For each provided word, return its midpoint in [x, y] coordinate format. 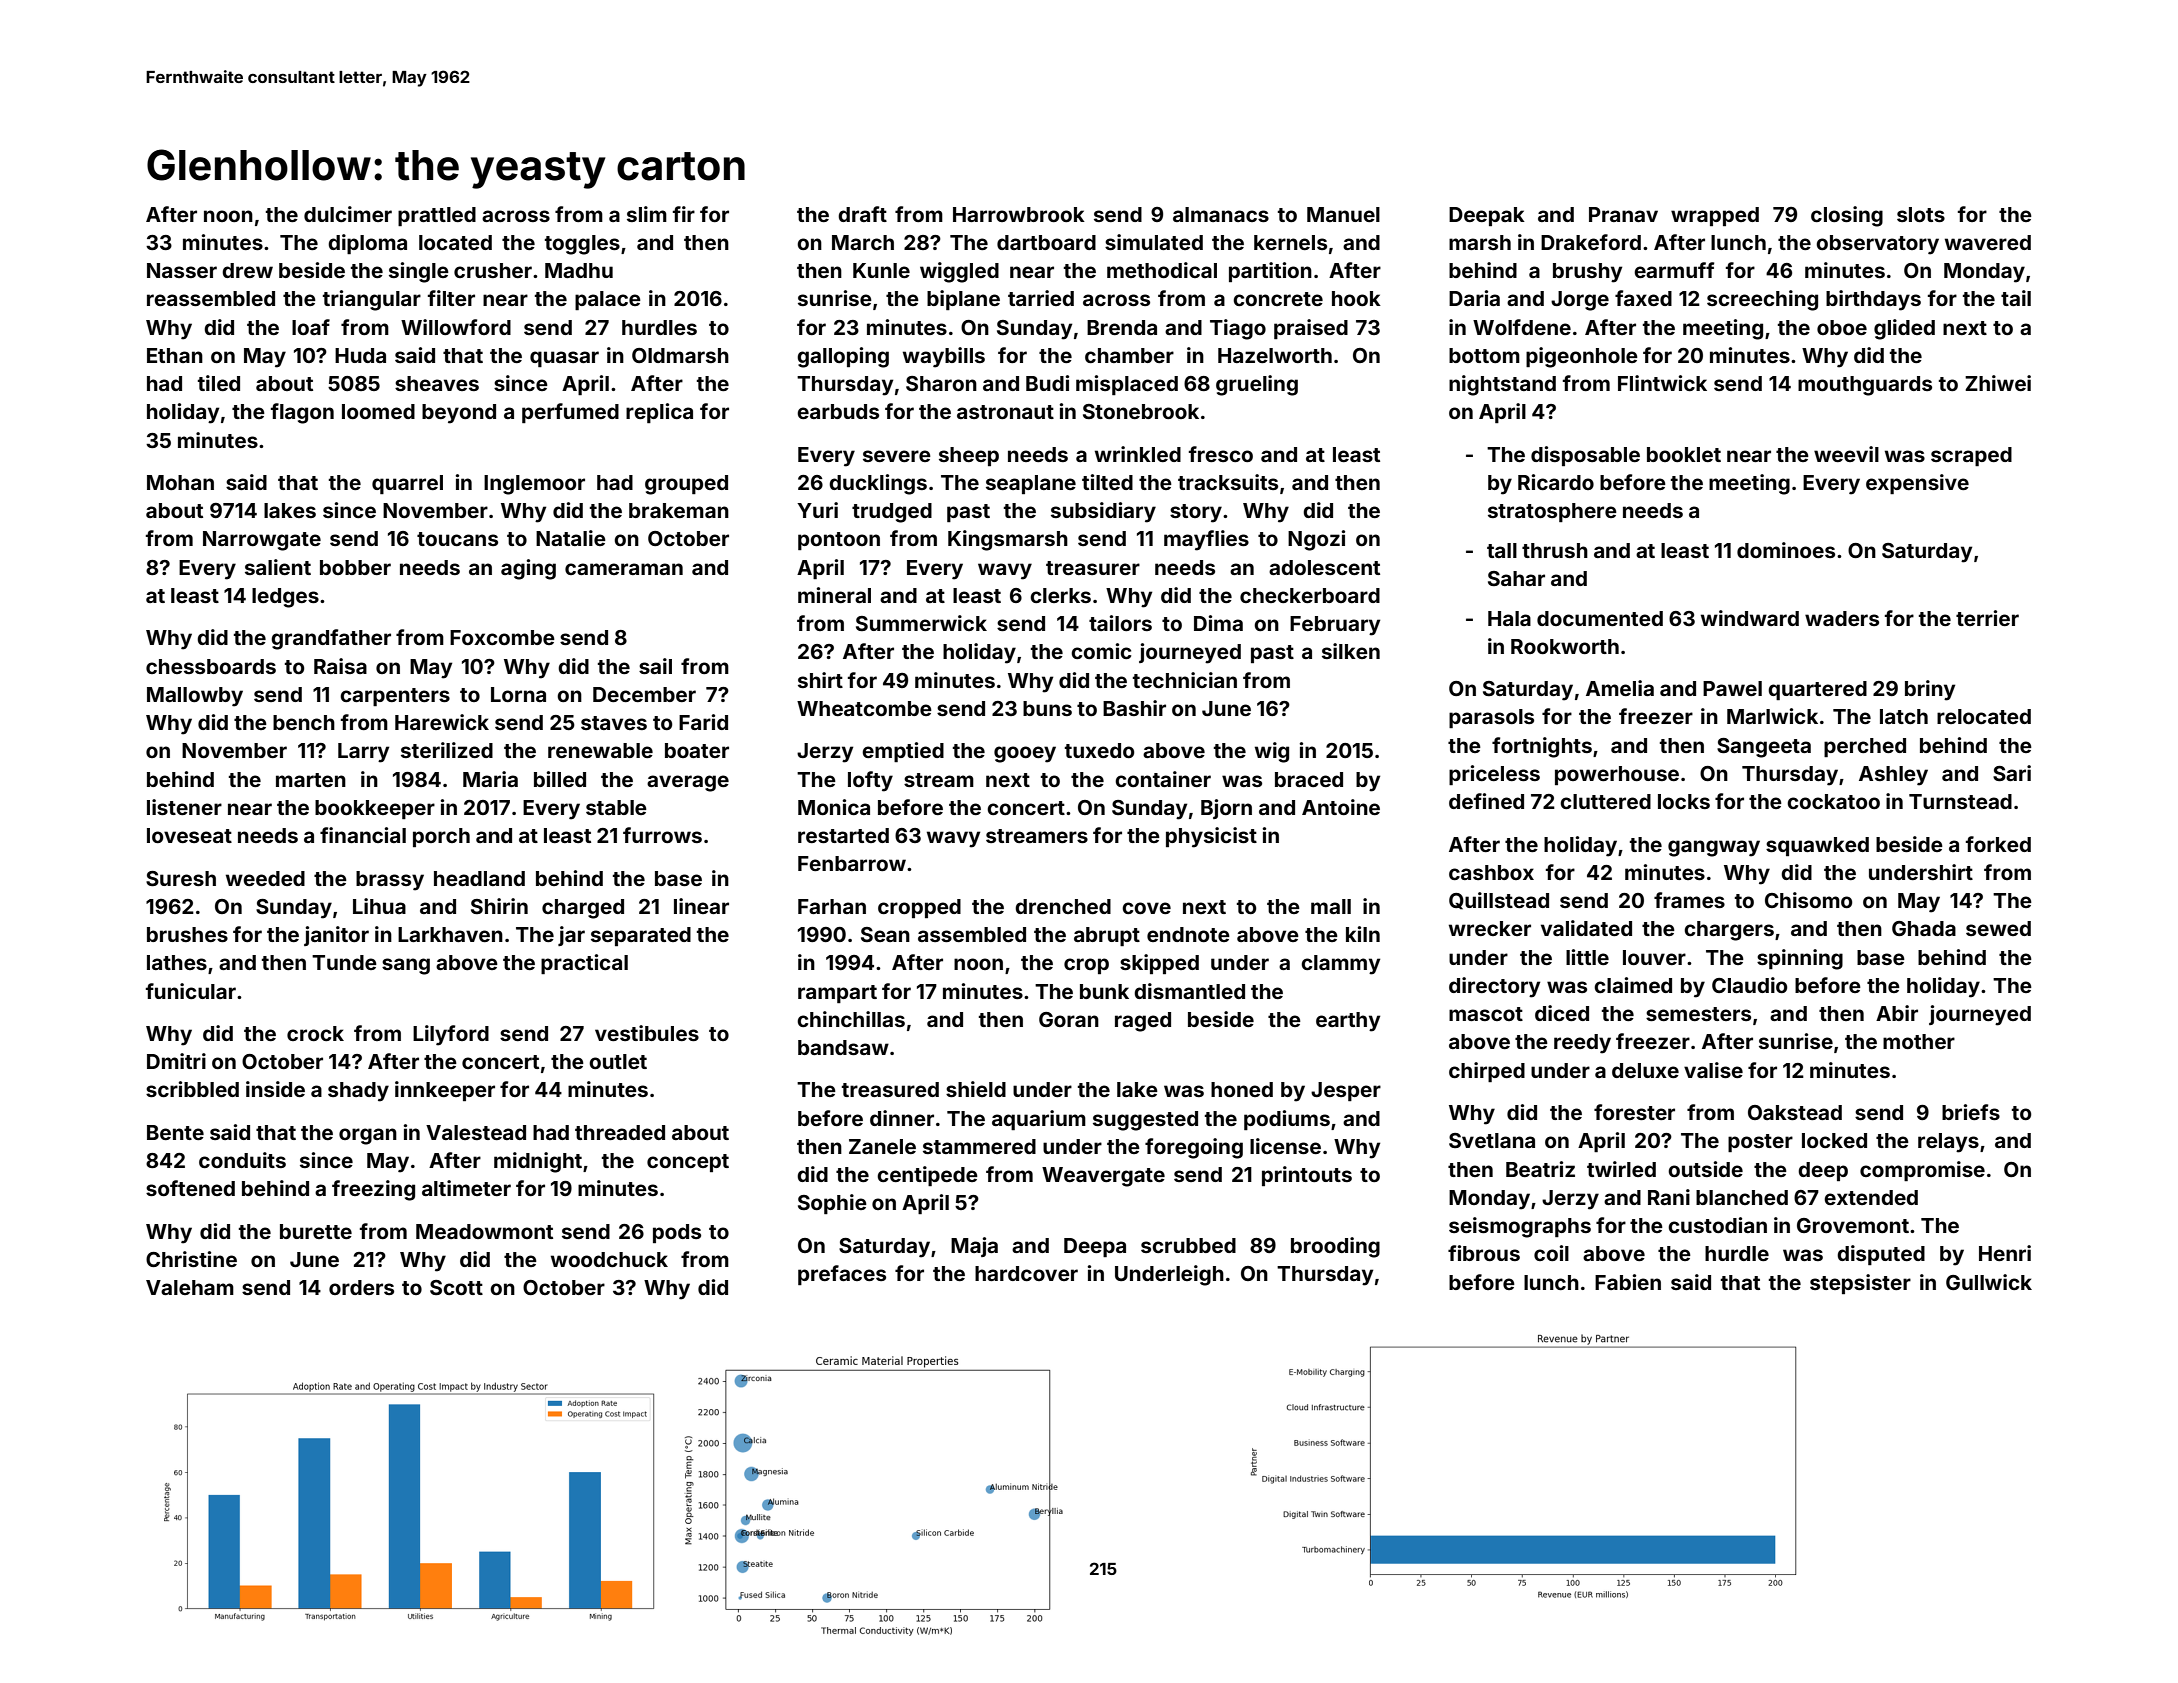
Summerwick [921, 623]
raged [1143, 1022]
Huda [360, 355]
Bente [175, 1132]
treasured [890, 1089]
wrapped [1715, 216]
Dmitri [176, 1061]
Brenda [1122, 327]
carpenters [395, 697]
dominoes [1786, 550]
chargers [1729, 931]
